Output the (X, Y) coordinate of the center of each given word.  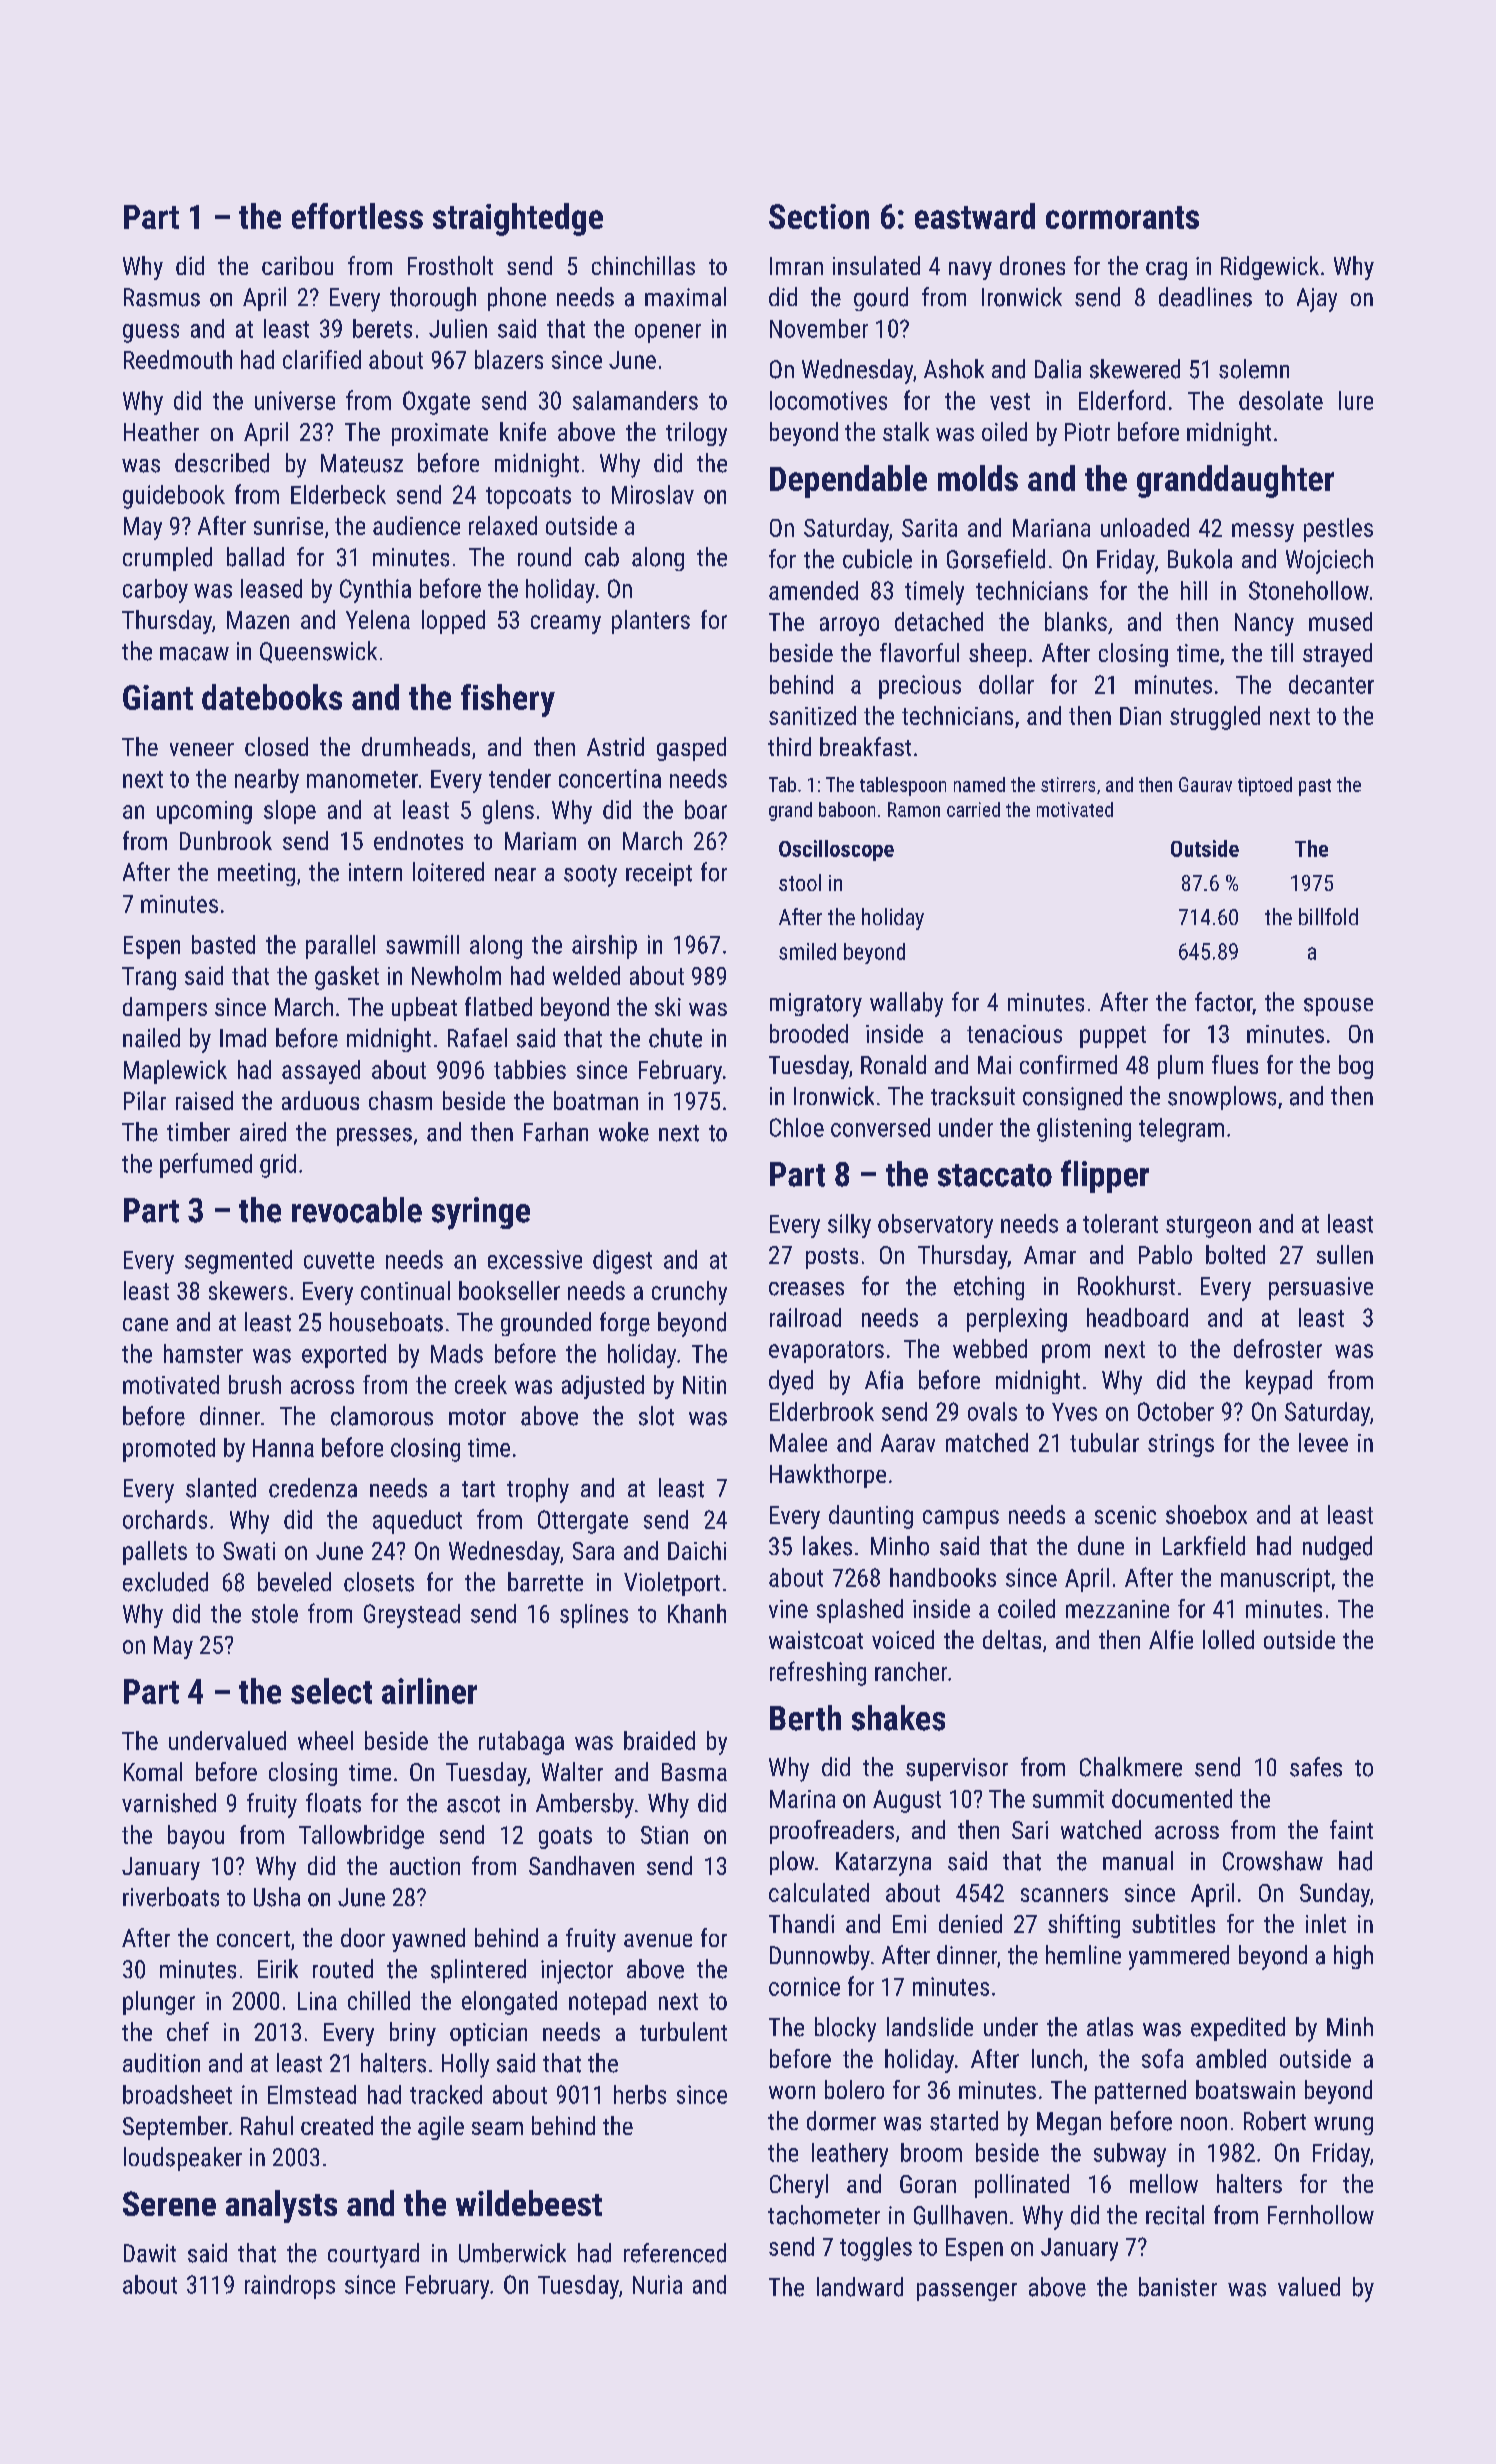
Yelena (378, 619)
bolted (1235, 1254)
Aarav (908, 1443)
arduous (320, 1100)
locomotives (828, 400)
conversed (880, 1127)
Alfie (1171, 1639)
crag (1166, 271)
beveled (294, 1582)
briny (413, 2034)
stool (800, 882)
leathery (850, 2155)
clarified (322, 359)
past (1315, 787)
